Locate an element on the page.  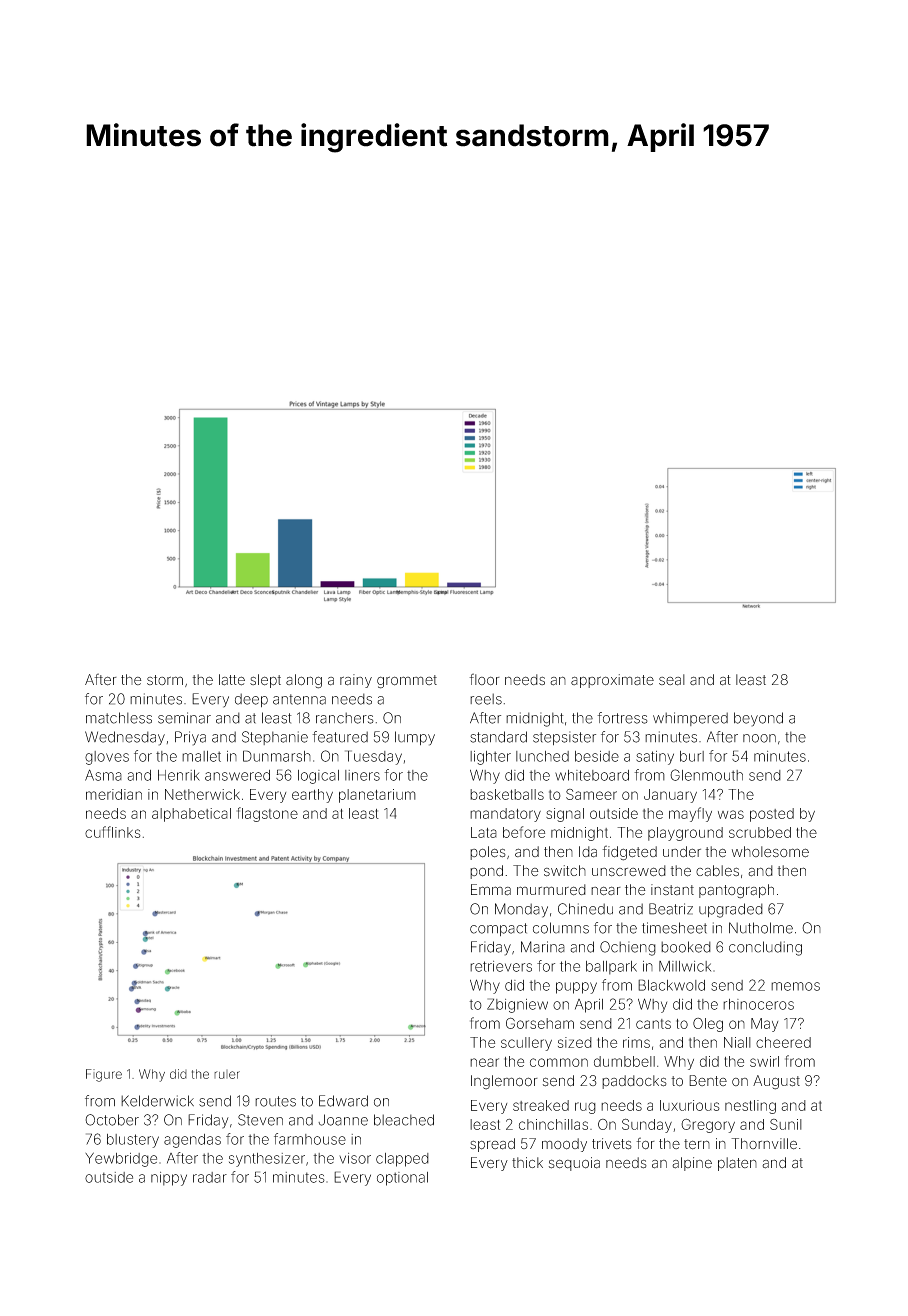
Edward is located at coordinates (343, 1101).
